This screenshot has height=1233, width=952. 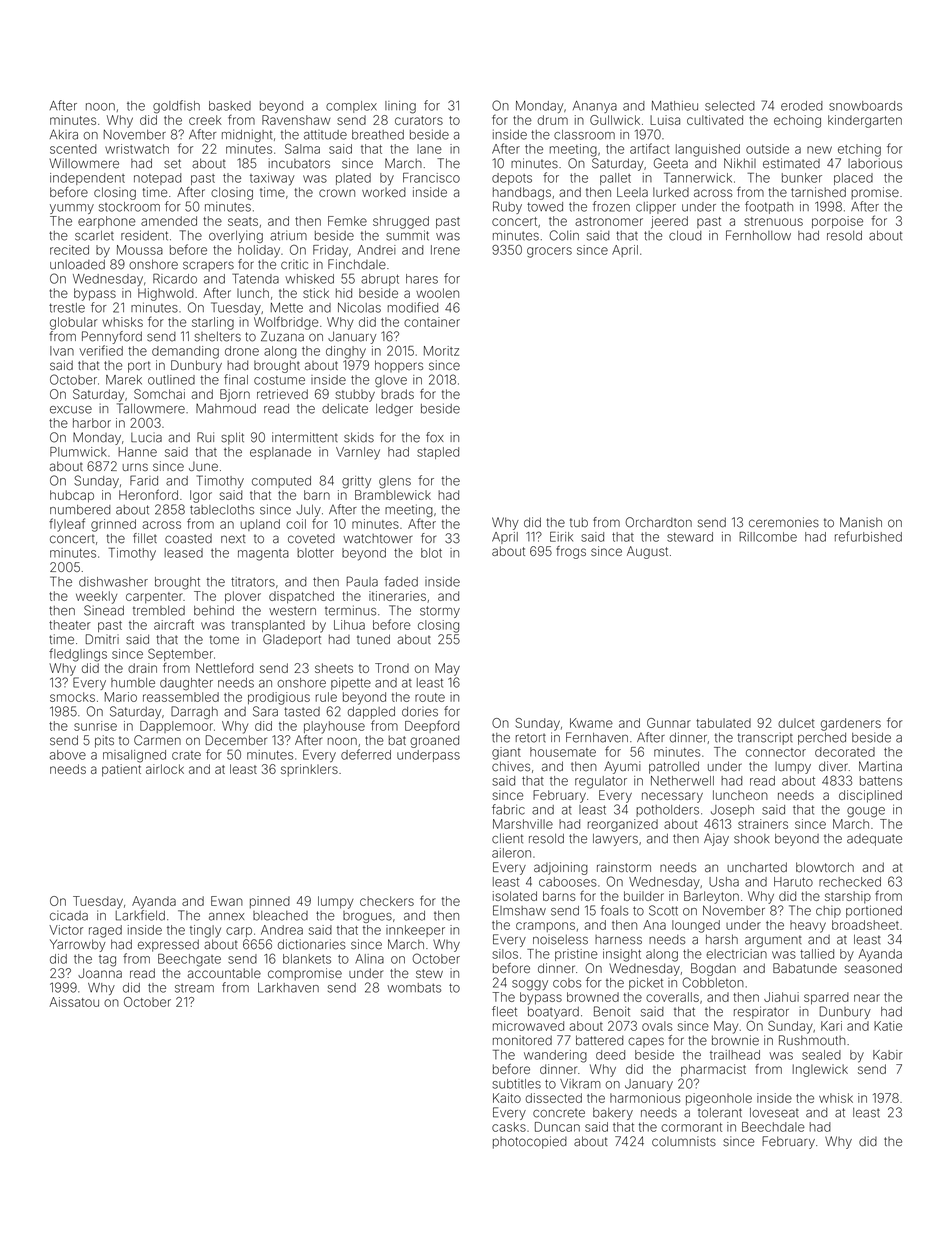 What do you see at coordinates (366, 754) in the screenshot?
I see `deferred` at bounding box center [366, 754].
